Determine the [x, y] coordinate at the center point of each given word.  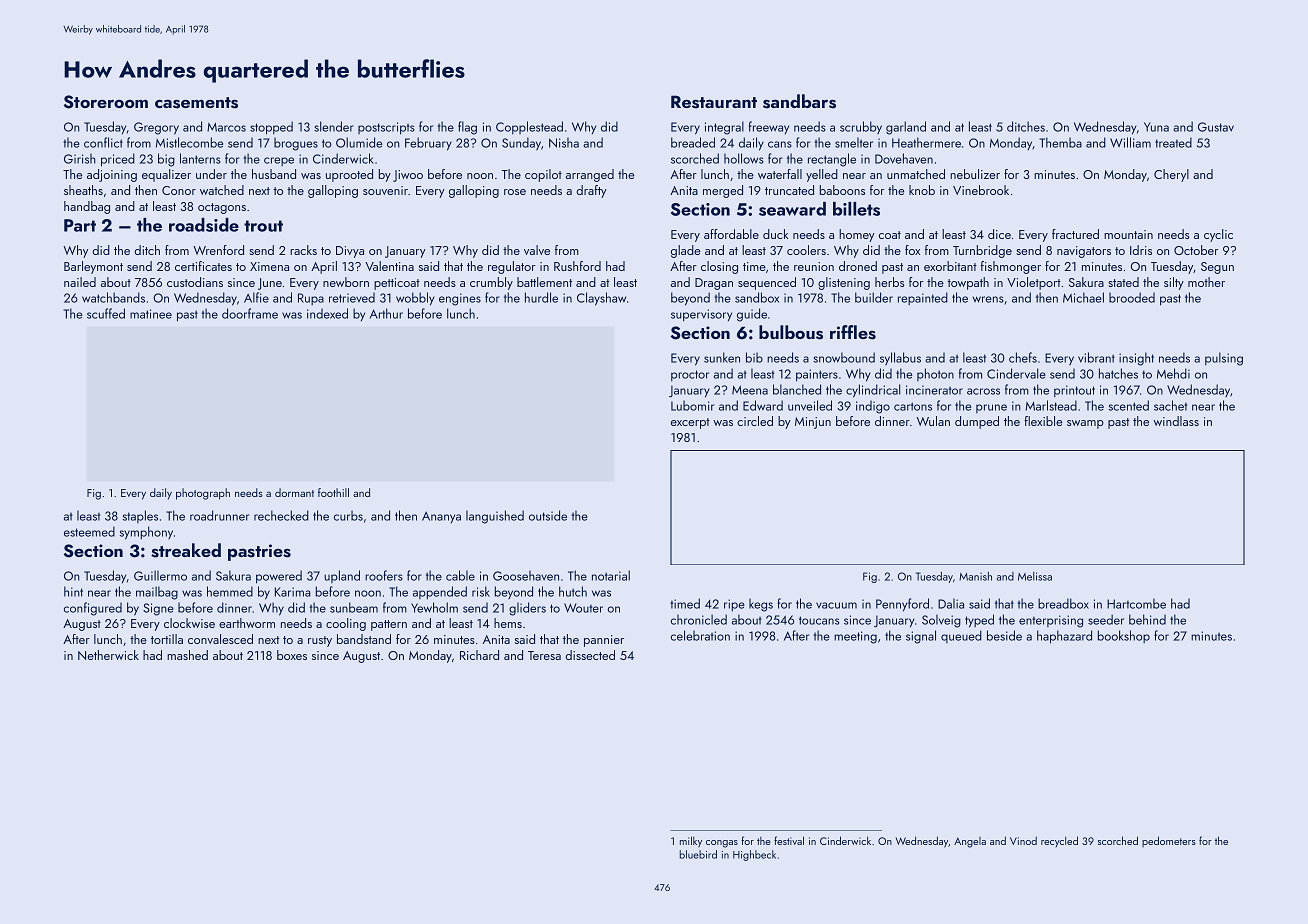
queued [961, 636]
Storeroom [106, 102]
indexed [327, 313]
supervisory [701, 315]
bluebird [698, 854]
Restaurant [714, 102]
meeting [855, 637]
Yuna [1156, 127]
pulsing [1224, 359]
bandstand [364, 639]
